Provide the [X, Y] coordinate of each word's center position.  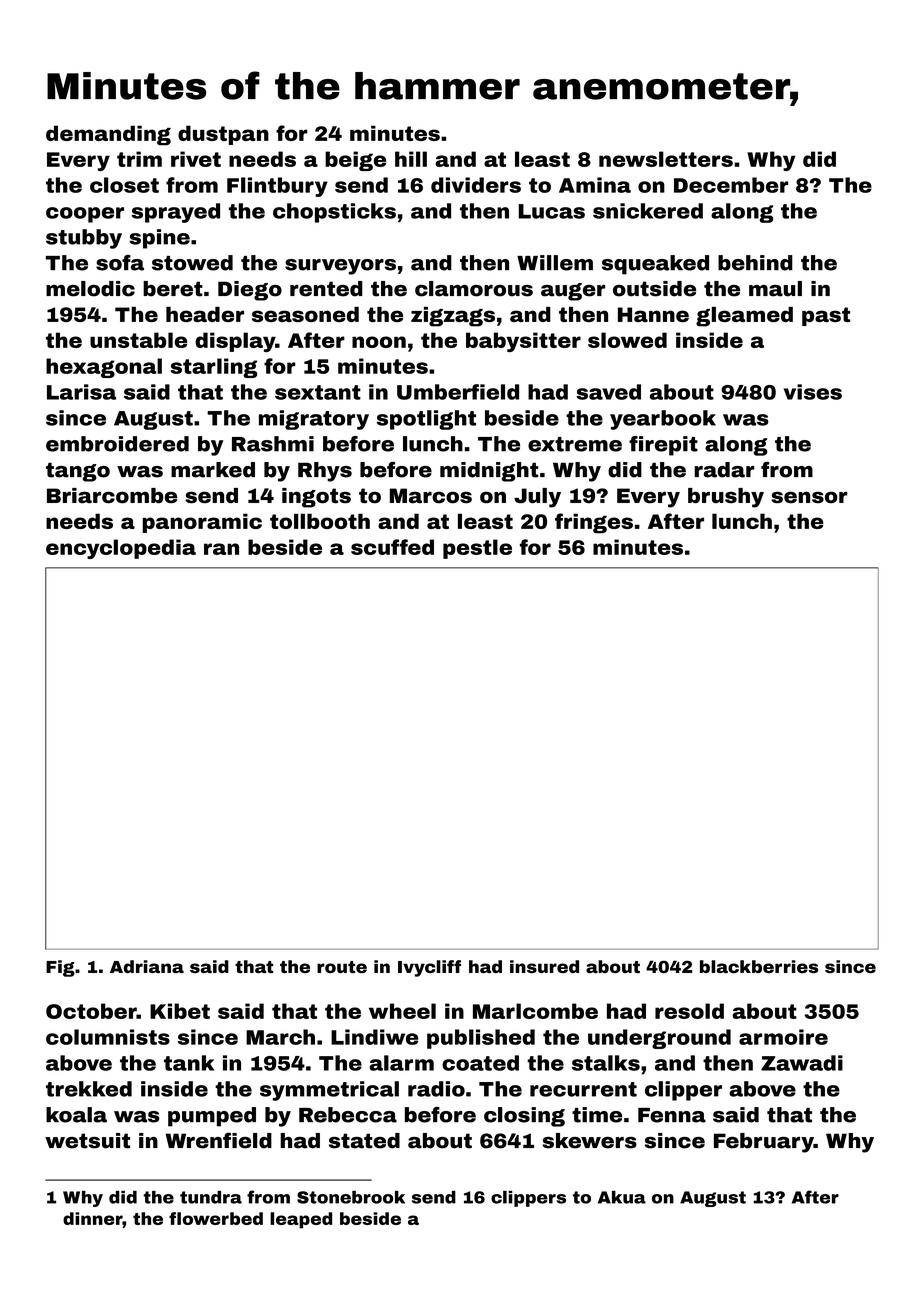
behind [755, 263]
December [731, 185]
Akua [622, 1197]
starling [214, 368]
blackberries [759, 966]
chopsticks [334, 213]
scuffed [392, 547]
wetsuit [87, 1141]
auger [573, 292]
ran [221, 549]
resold [689, 1011]
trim [139, 159]
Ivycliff [429, 968]
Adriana [147, 966]
